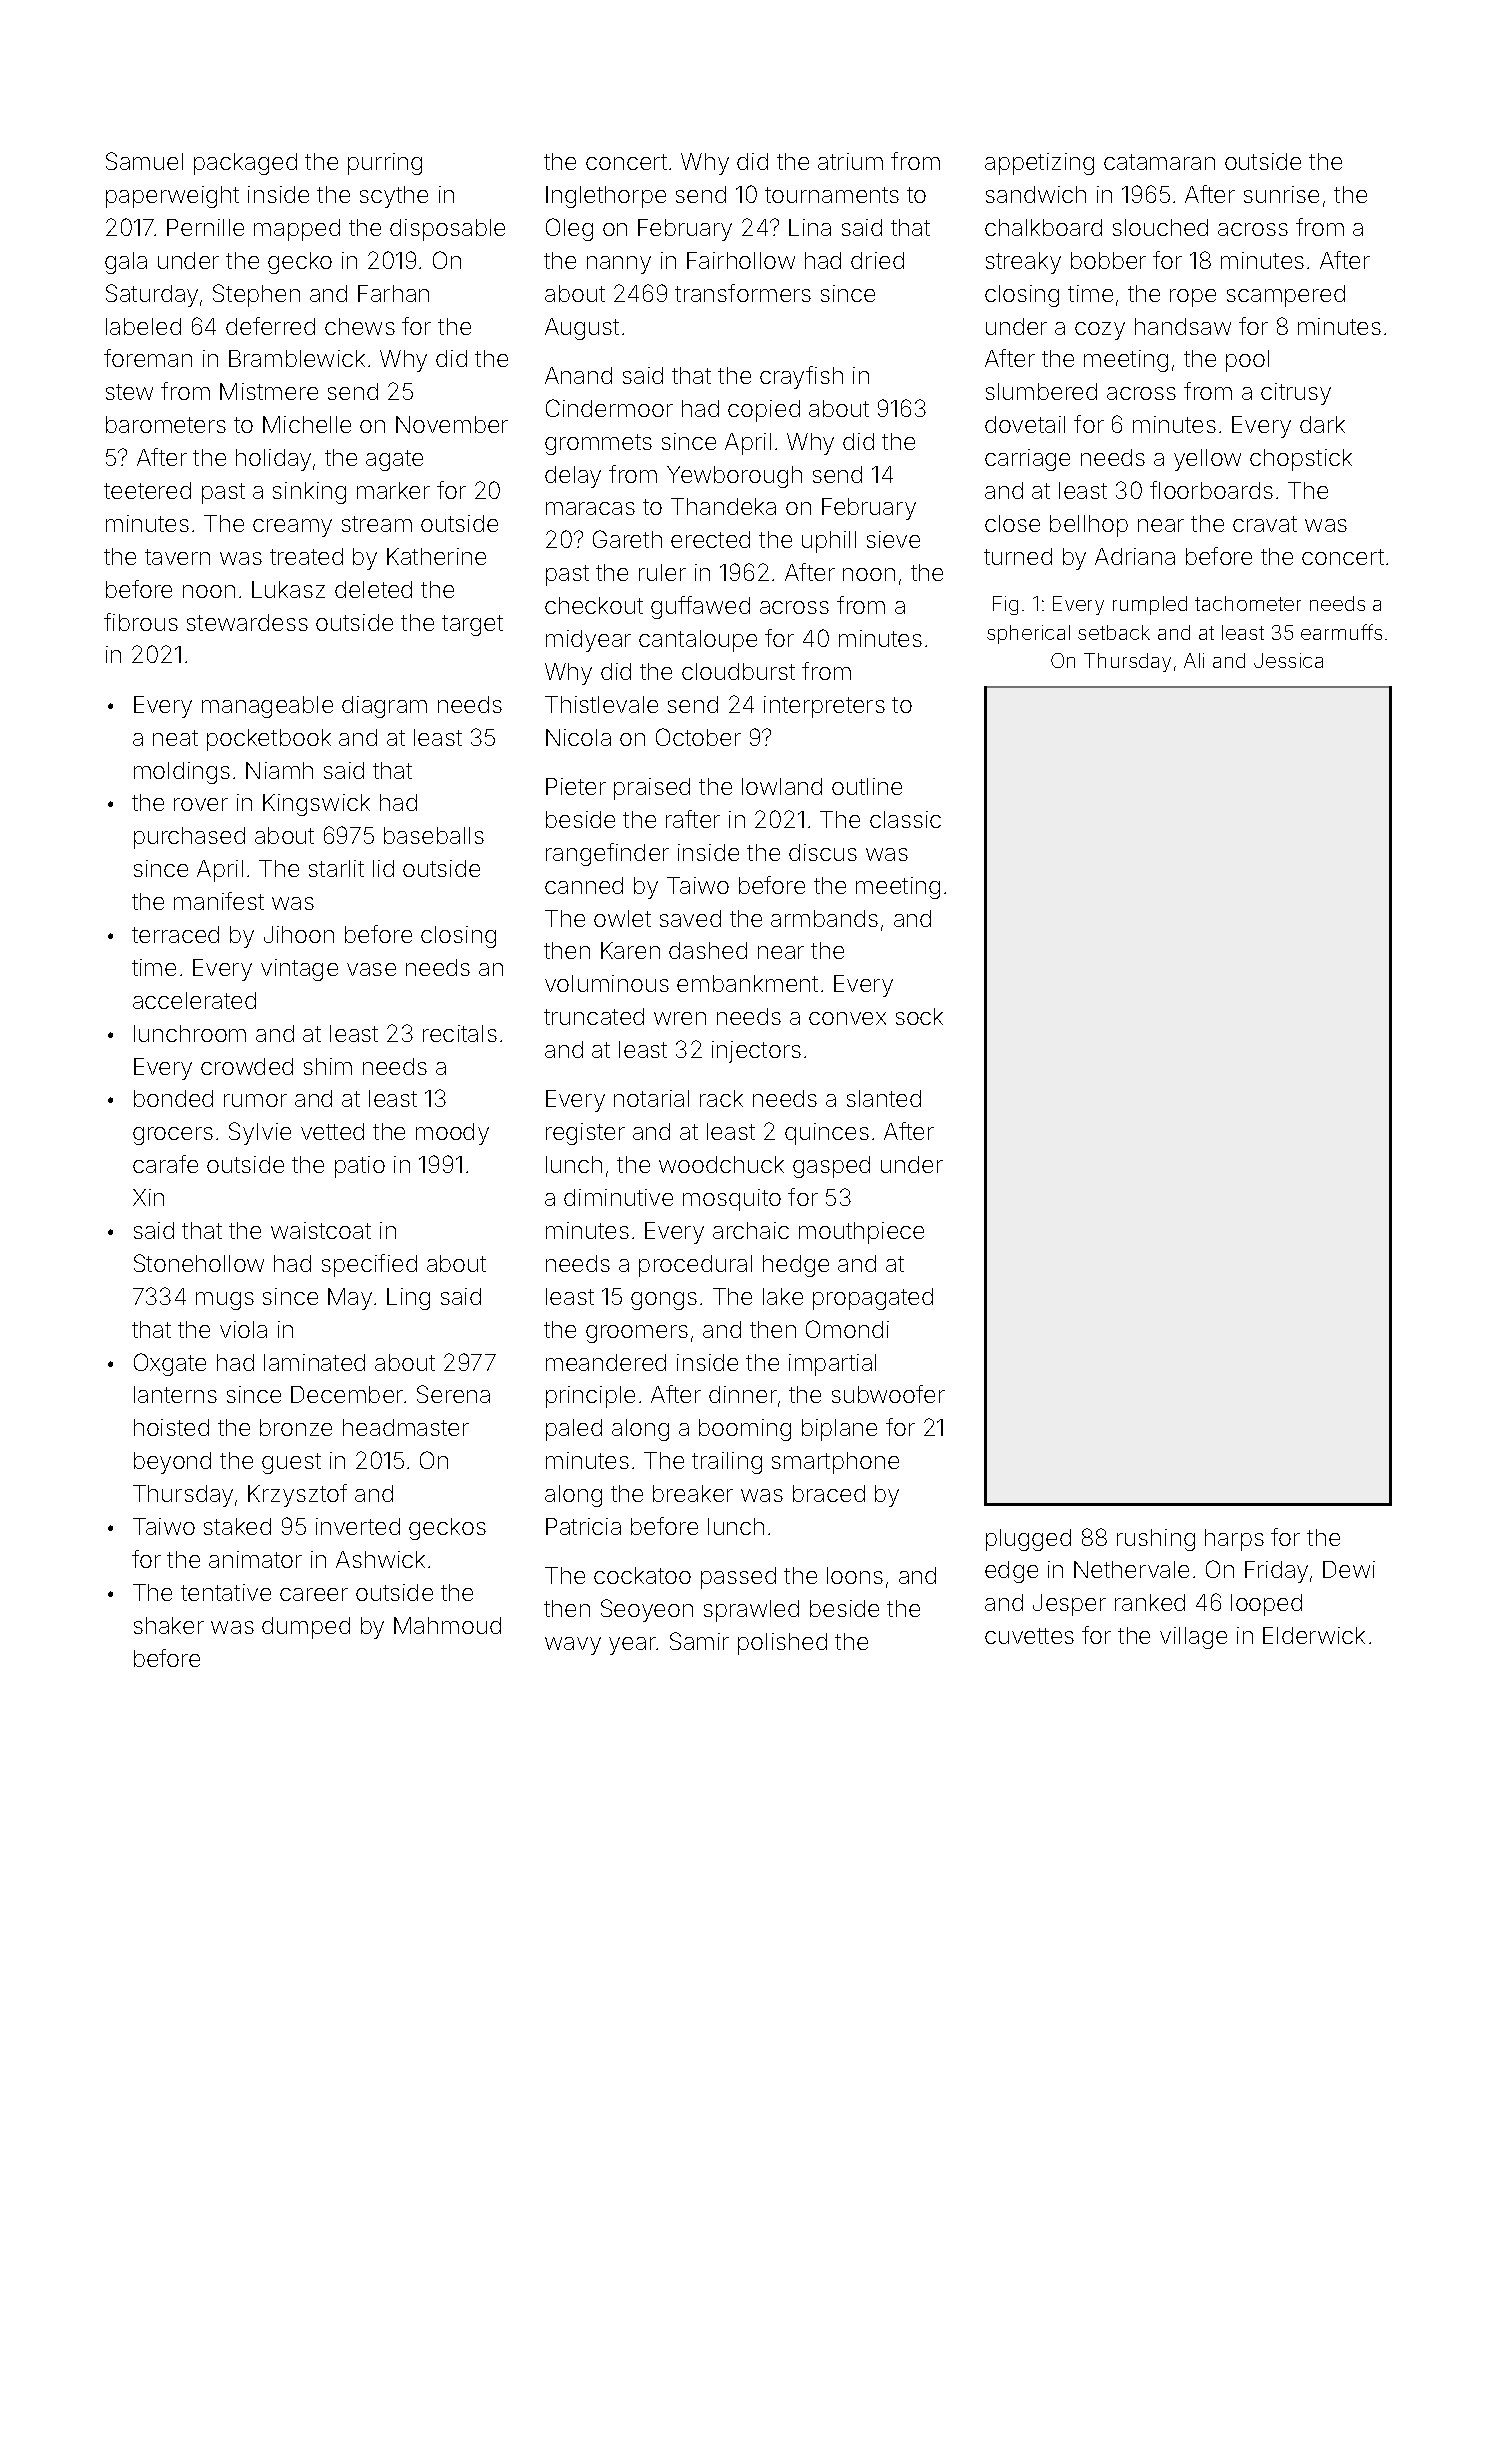 The width and height of the image is (1496, 2464). Describe the element at coordinates (824, 918) in the image. I see `armbands` at that location.
